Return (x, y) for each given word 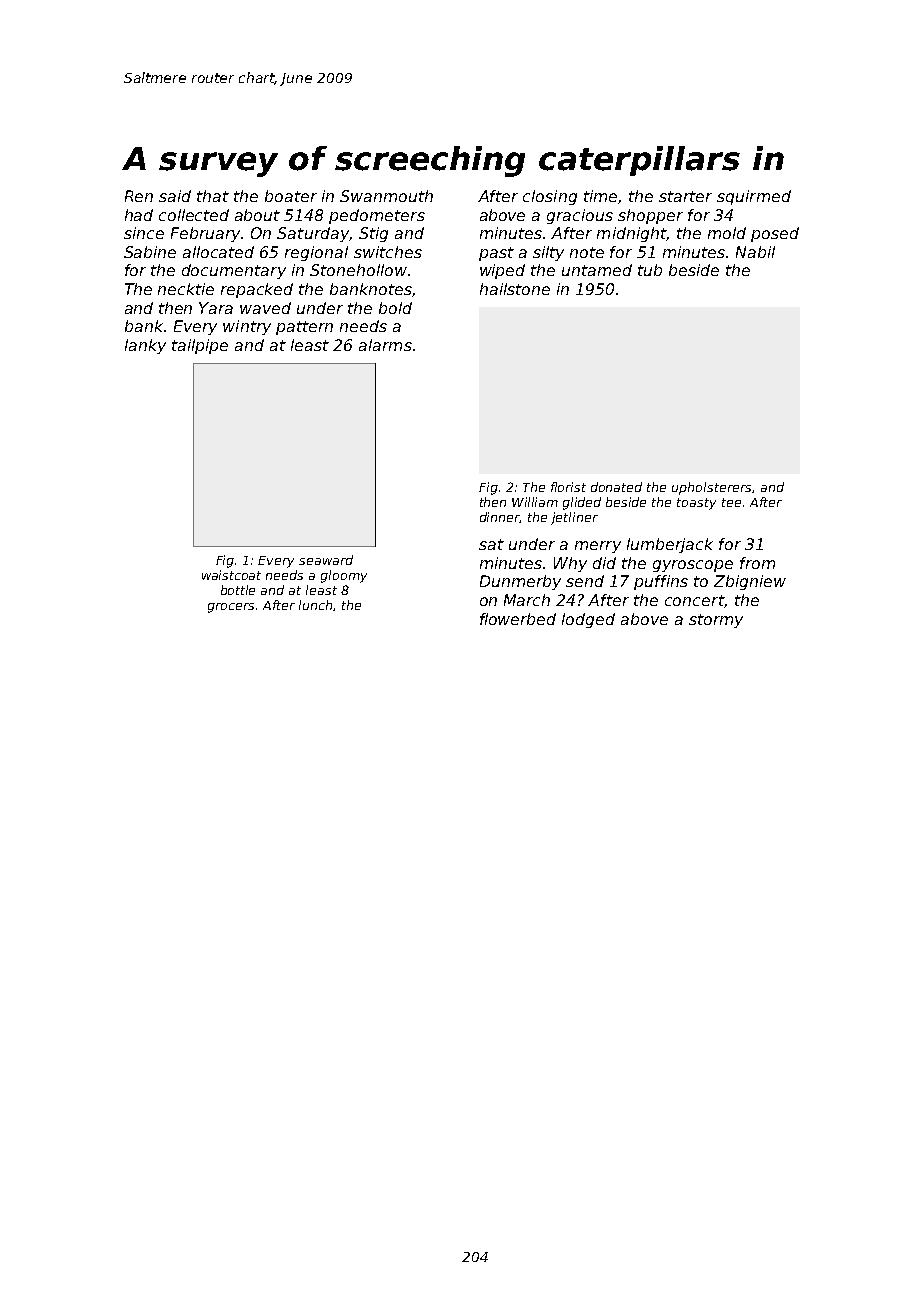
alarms (385, 345)
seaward (326, 560)
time (600, 196)
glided (582, 503)
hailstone (515, 289)
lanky (145, 346)
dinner (500, 517)
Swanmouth (386, 196)
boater (291, 196)
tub (650, 270)
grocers (231, 608)
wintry (247, 327)
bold (395, 308)
